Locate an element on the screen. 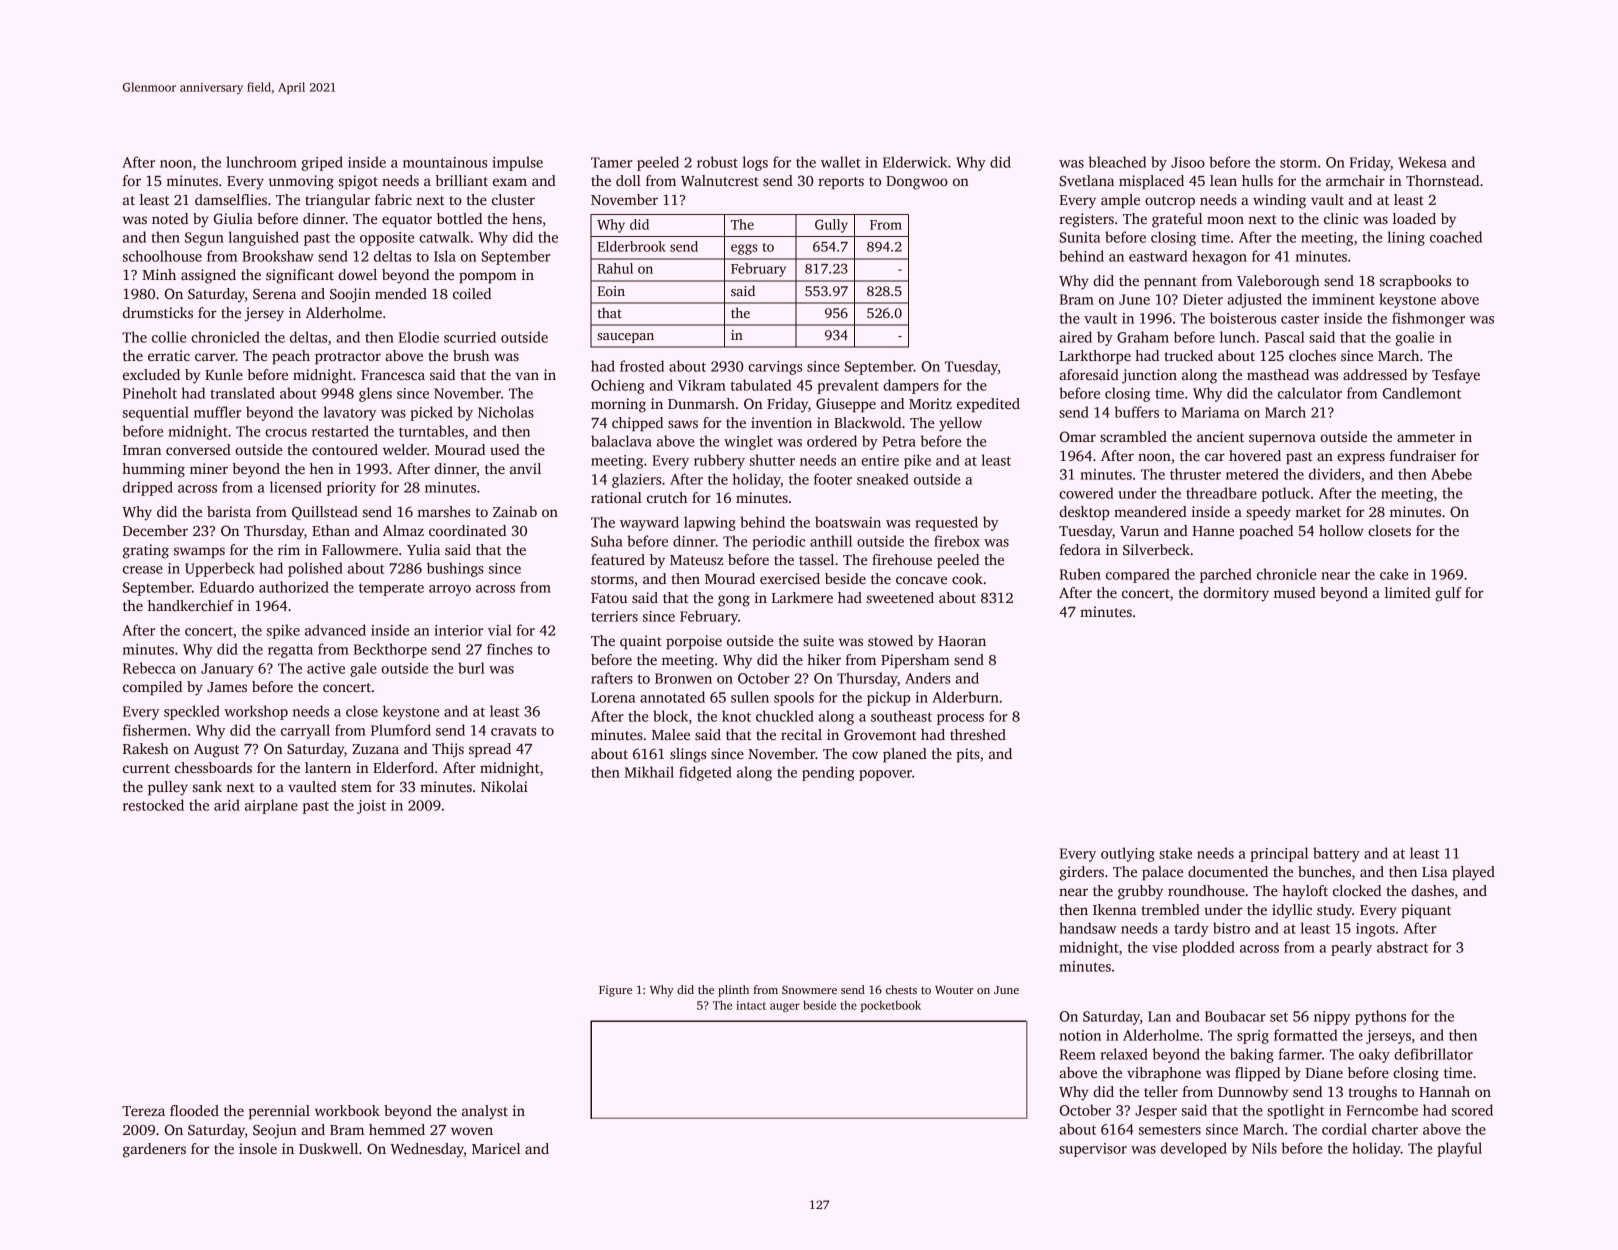  Tereza is located at coordinates (143, 1111).
